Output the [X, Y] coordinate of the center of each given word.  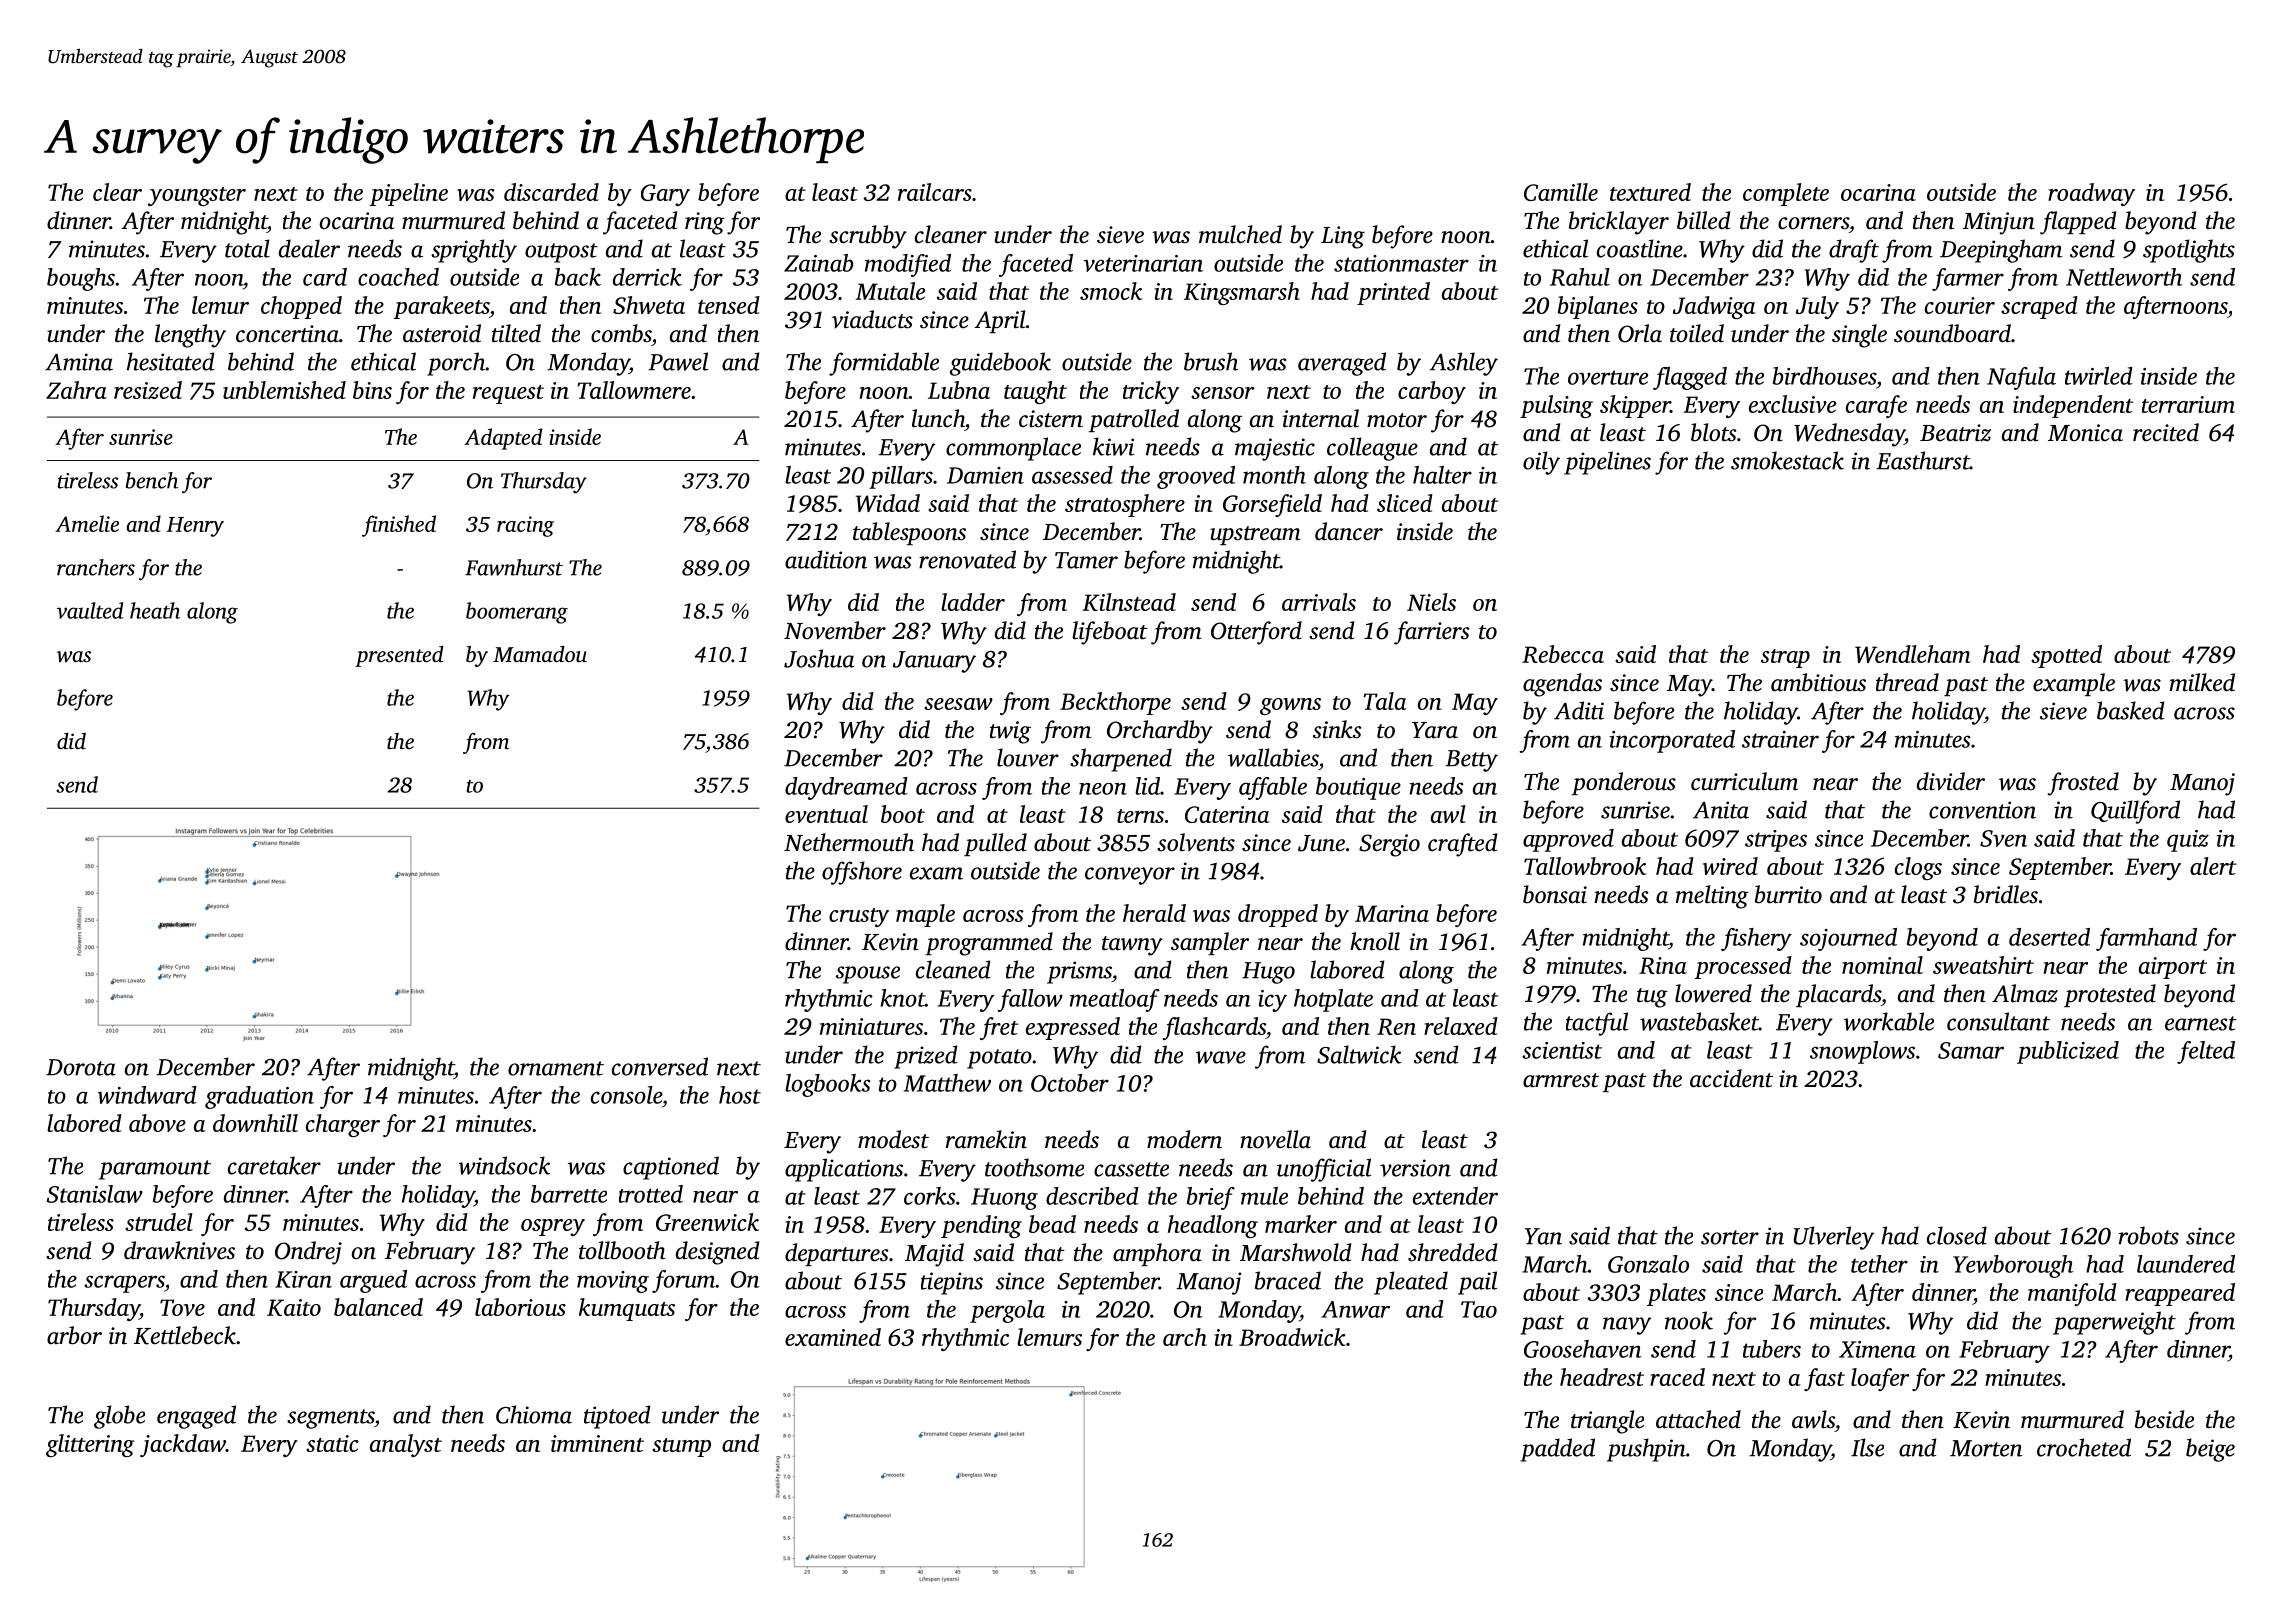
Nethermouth [849, 842]
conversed [660, 1066]
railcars [935, 192]
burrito [1788, 894]
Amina [79, 362]
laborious [520, 1307]
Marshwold [1295, 1252]
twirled [2099, 376]
